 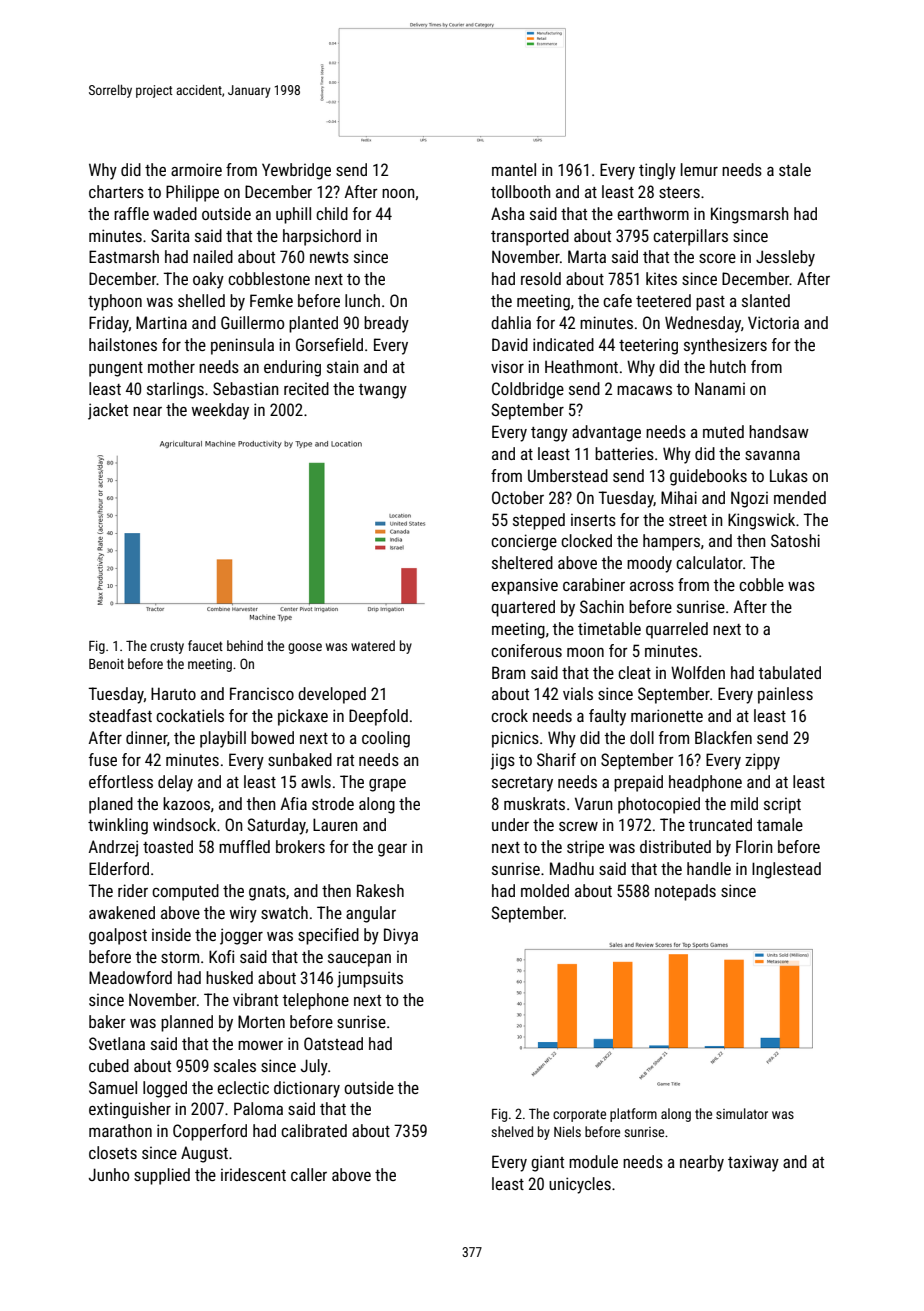 I want to click on delay, so click(x=175, y=783).
